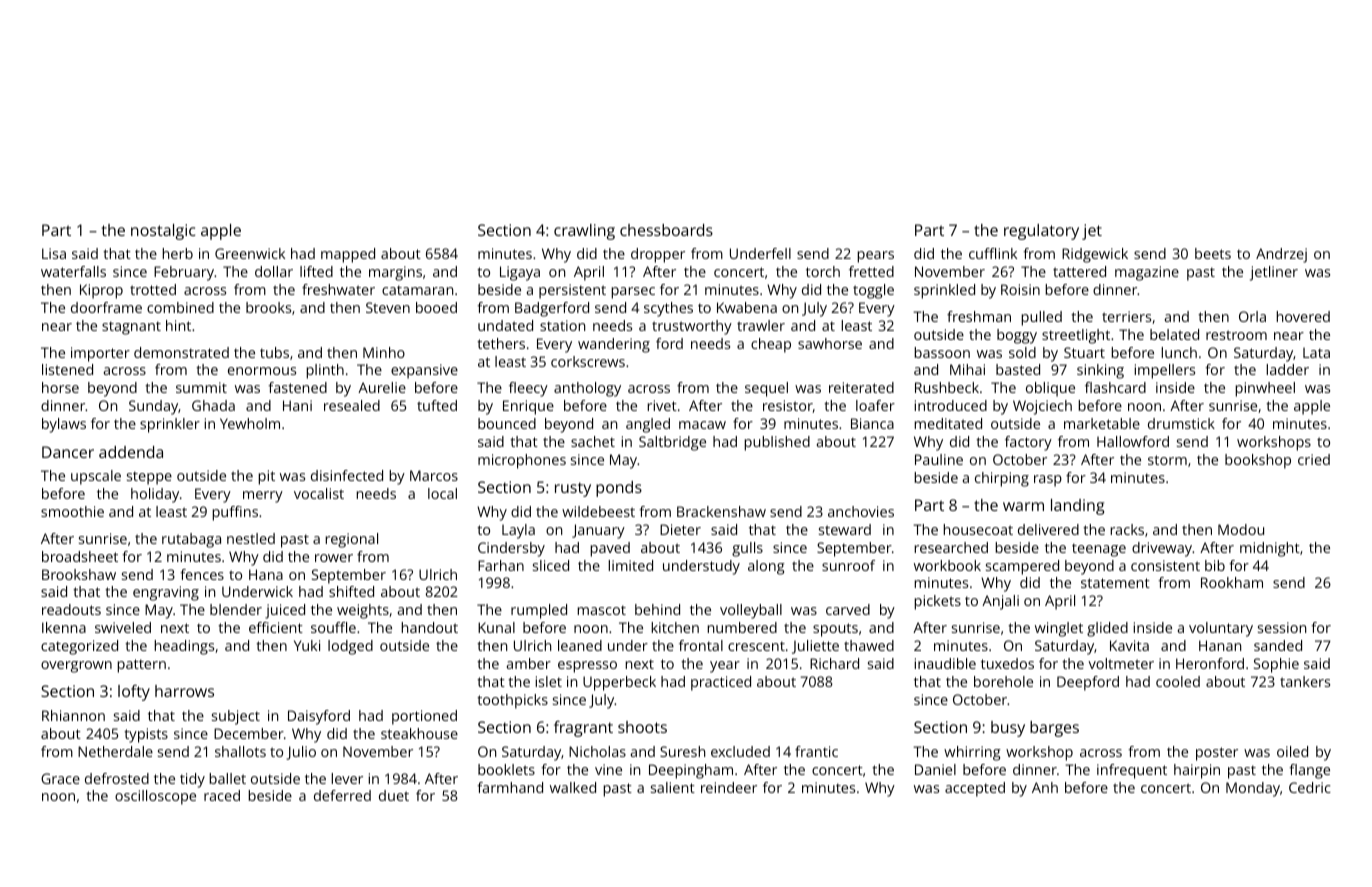 Image resolution: width=1372 pixels, height=887 pixels. Describe the element at coordinates (1002, 479) in the screenshot. I see `chirping` at that location.
